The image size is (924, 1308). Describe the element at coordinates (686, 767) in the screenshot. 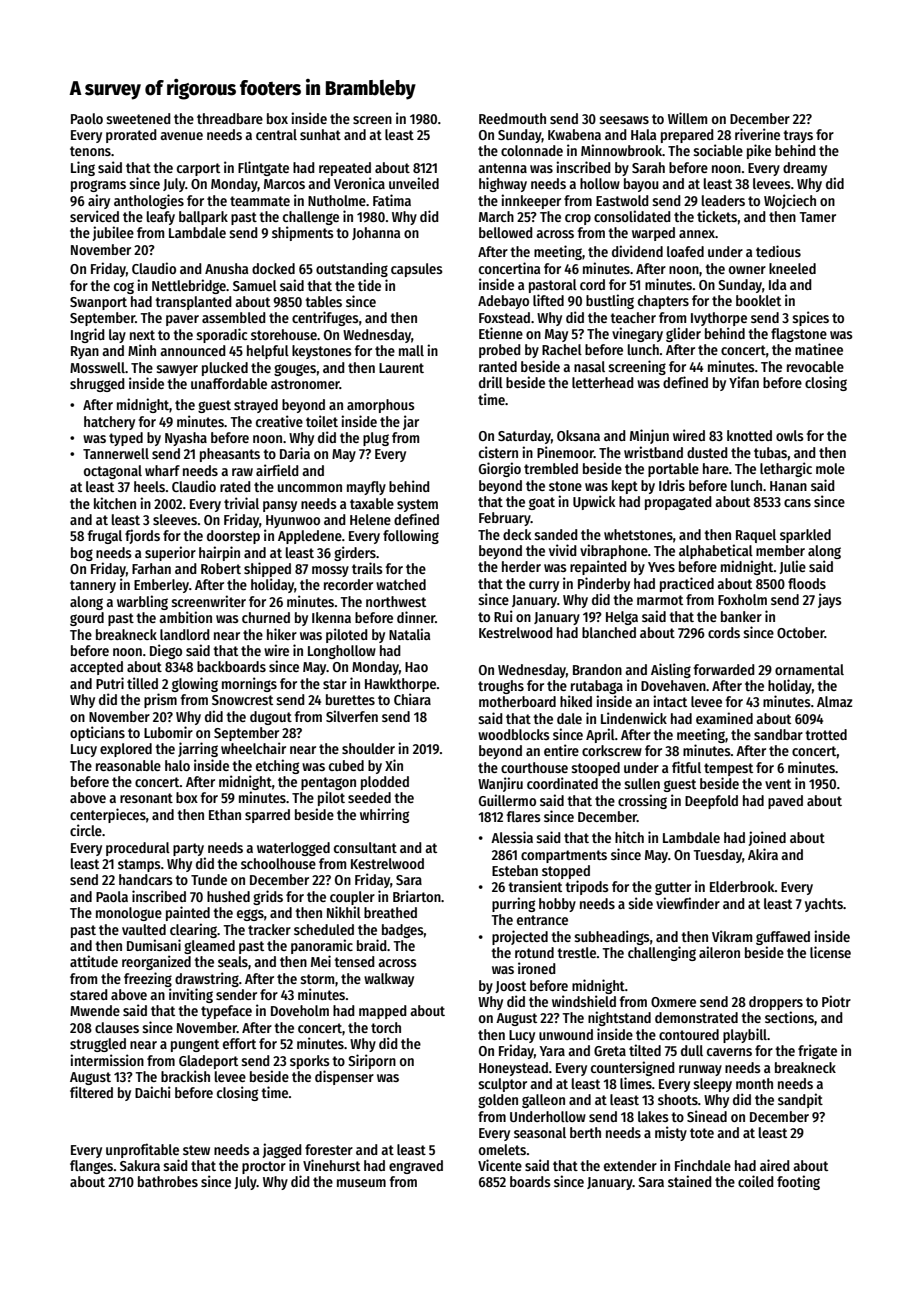

I see `fitful` at that location.
